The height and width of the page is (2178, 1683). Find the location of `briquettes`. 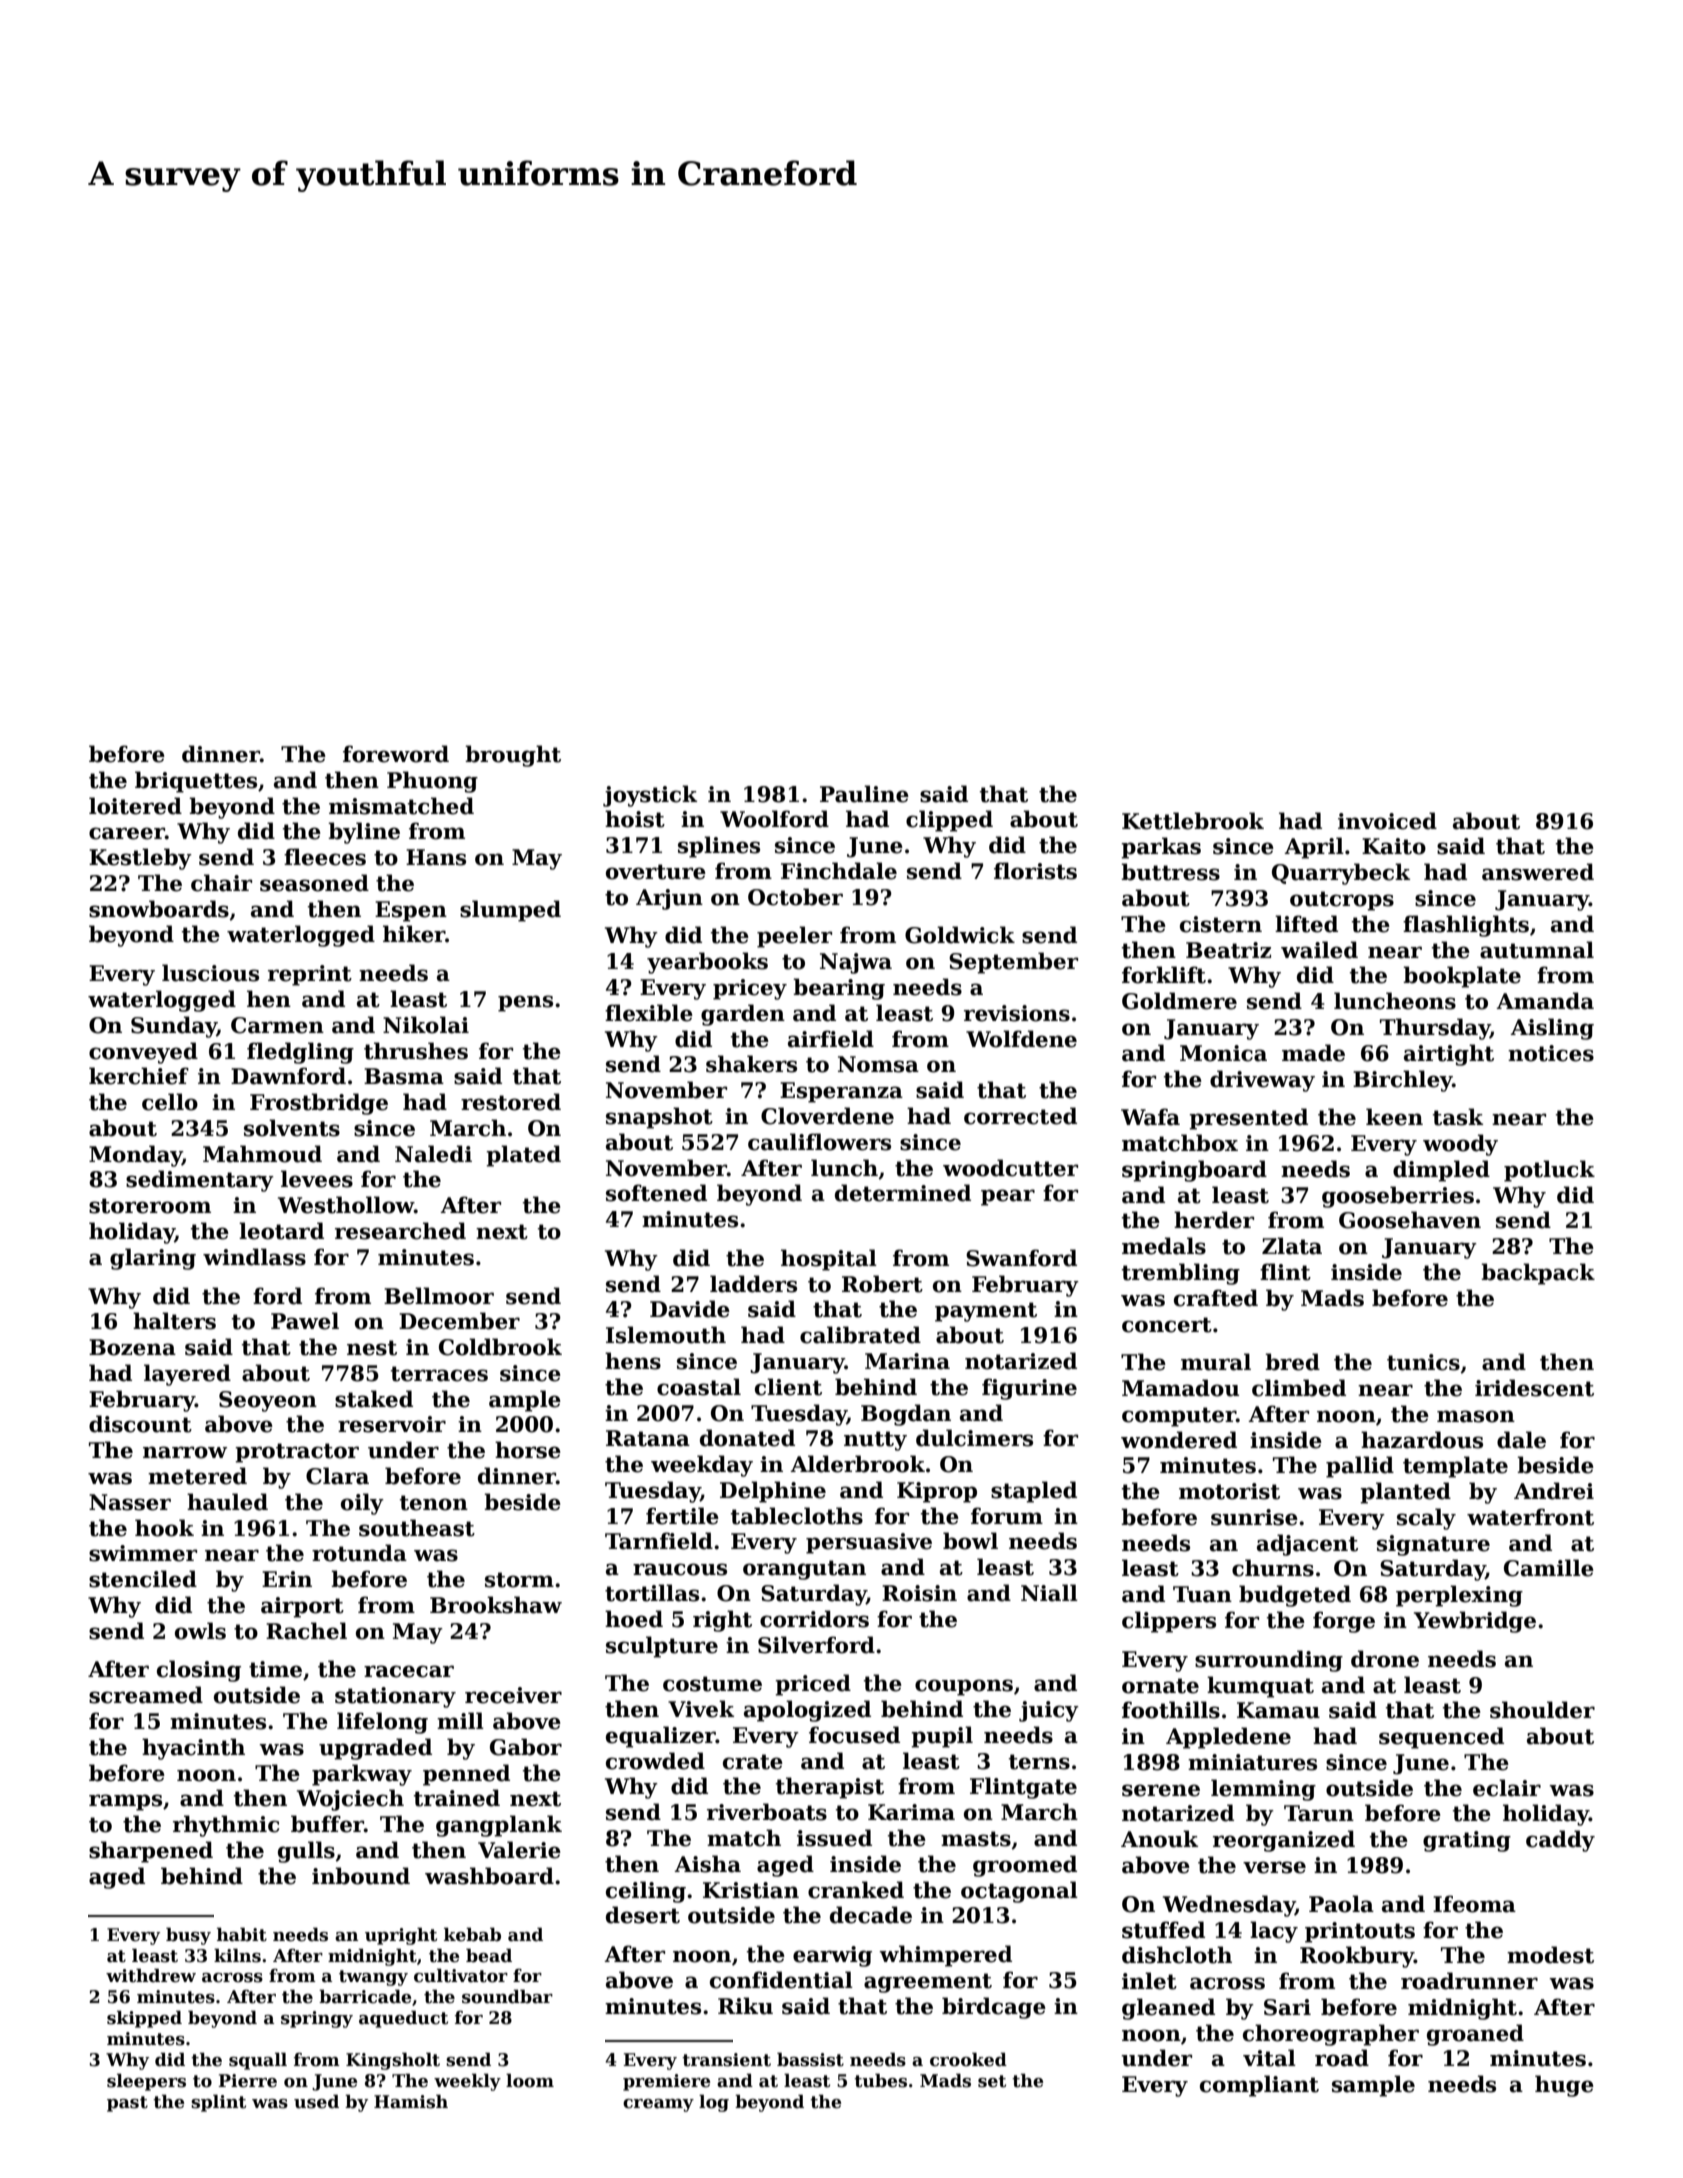

briquettes is located at coordinates (196, 782).
